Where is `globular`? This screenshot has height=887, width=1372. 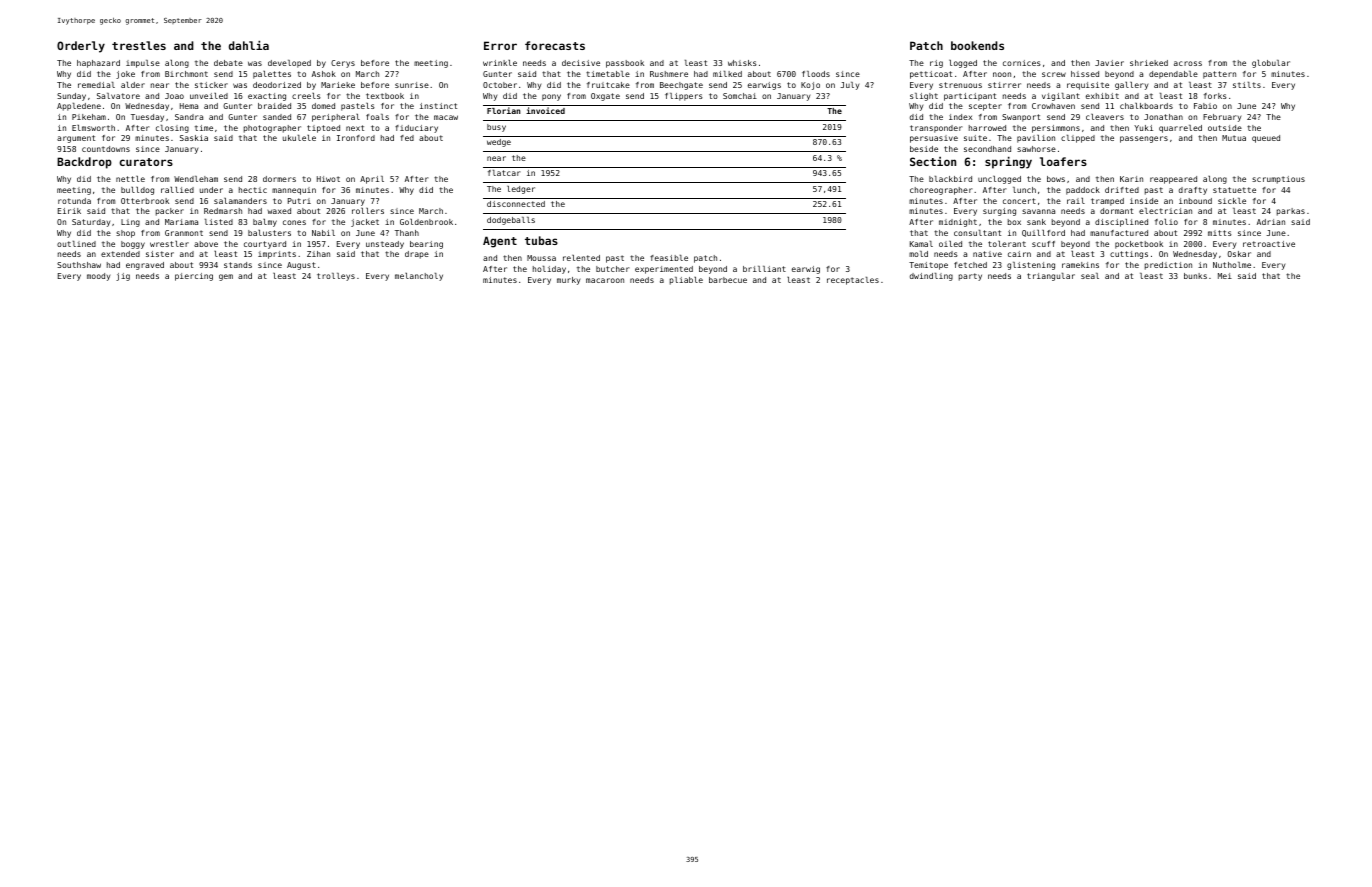
globular is located at coordinates (1271, 64).
